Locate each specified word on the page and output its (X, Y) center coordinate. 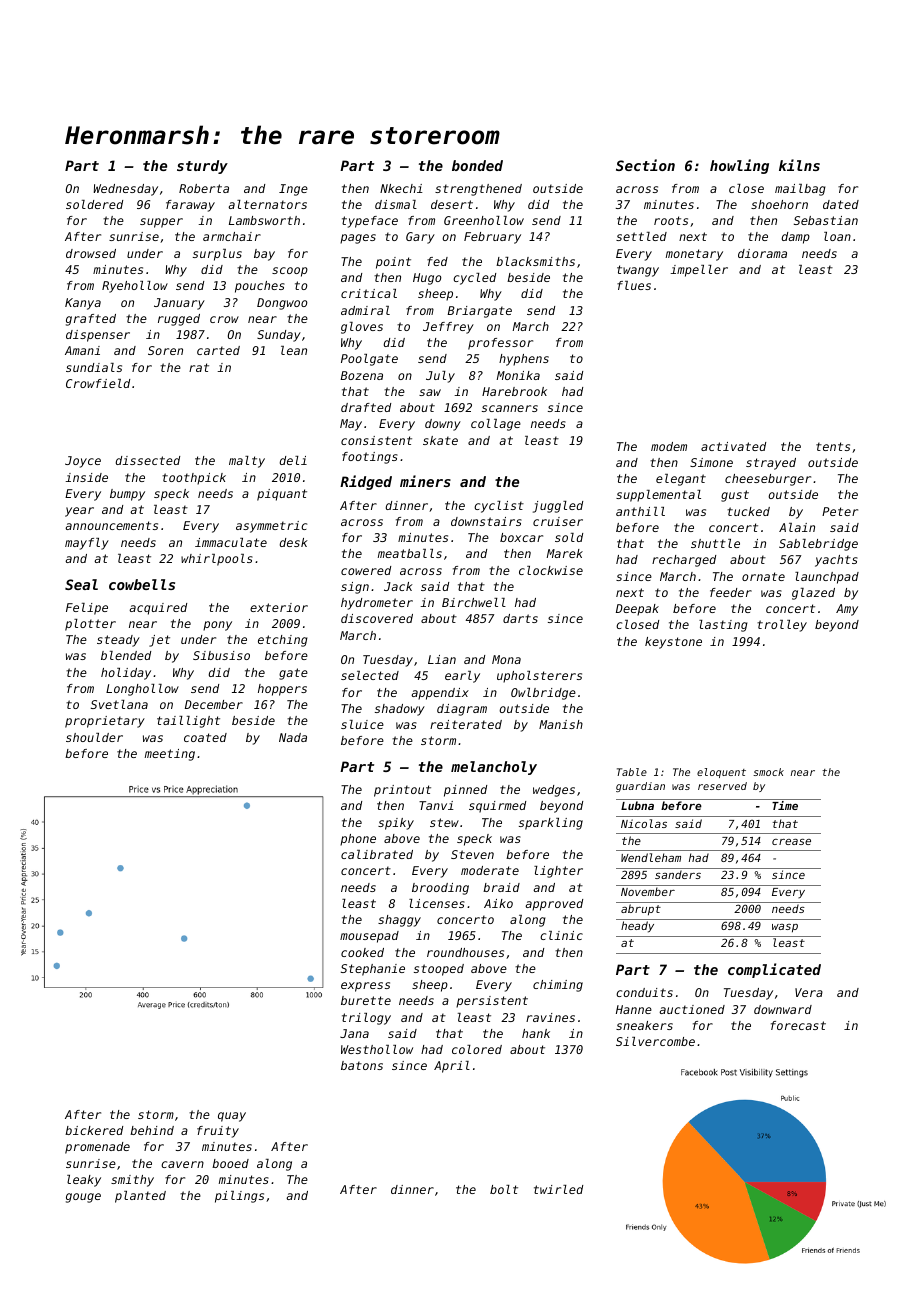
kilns (799, 165)
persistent (492, 1002)
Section (645, 165)
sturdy (202, 167)
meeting (170, 755)
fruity (218, 1132)
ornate (763, 576)
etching (283, 641)
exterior (279, 607)
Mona (506, 659)
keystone (673, 643)
